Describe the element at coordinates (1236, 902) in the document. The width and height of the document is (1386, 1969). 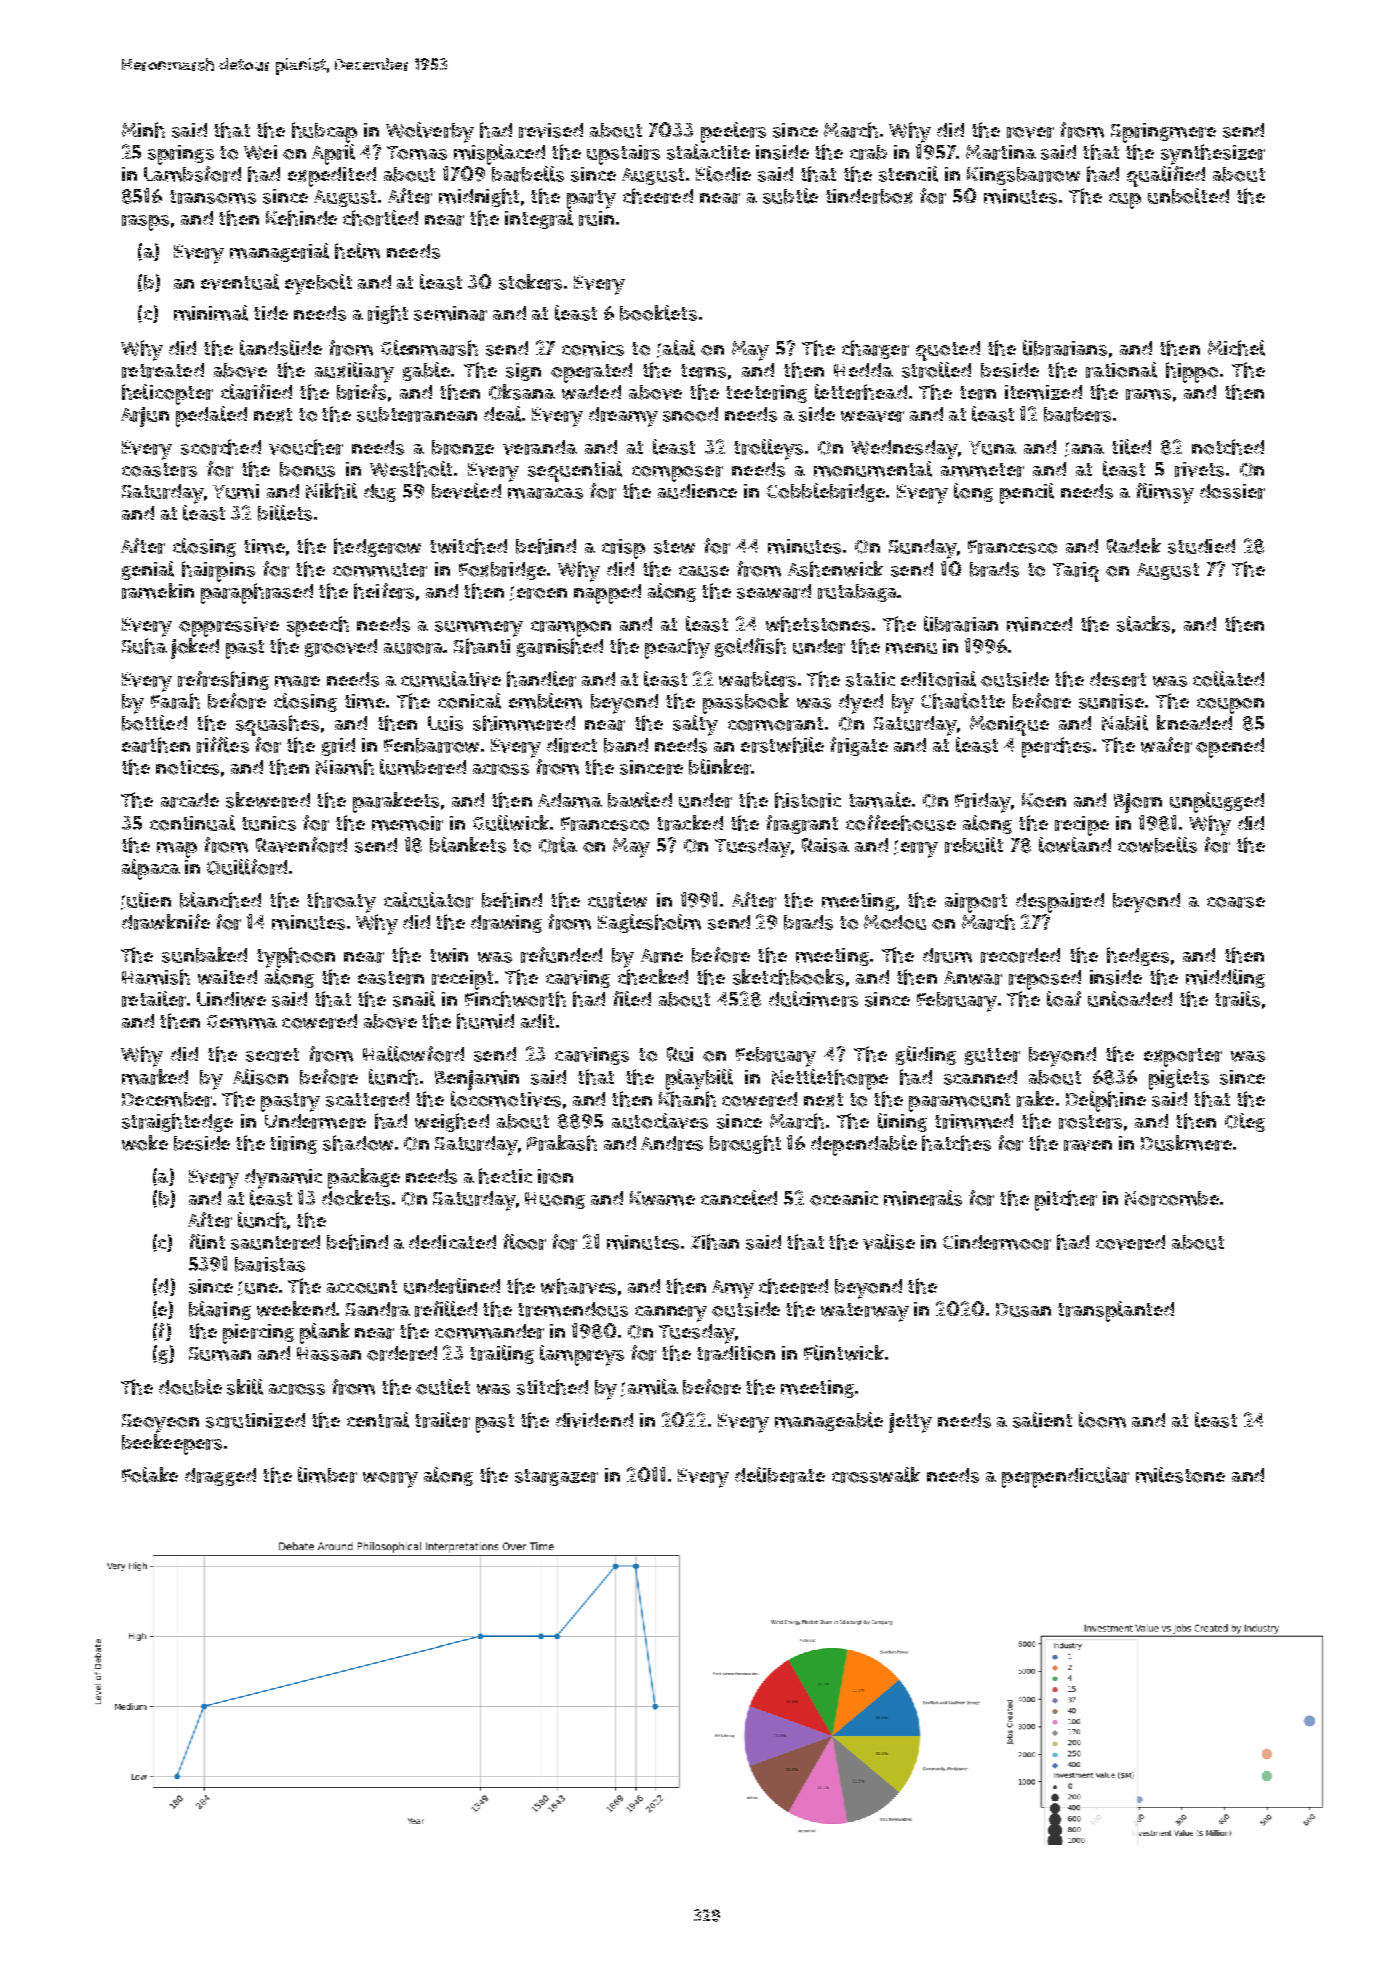
I see `coarse` at that location.
